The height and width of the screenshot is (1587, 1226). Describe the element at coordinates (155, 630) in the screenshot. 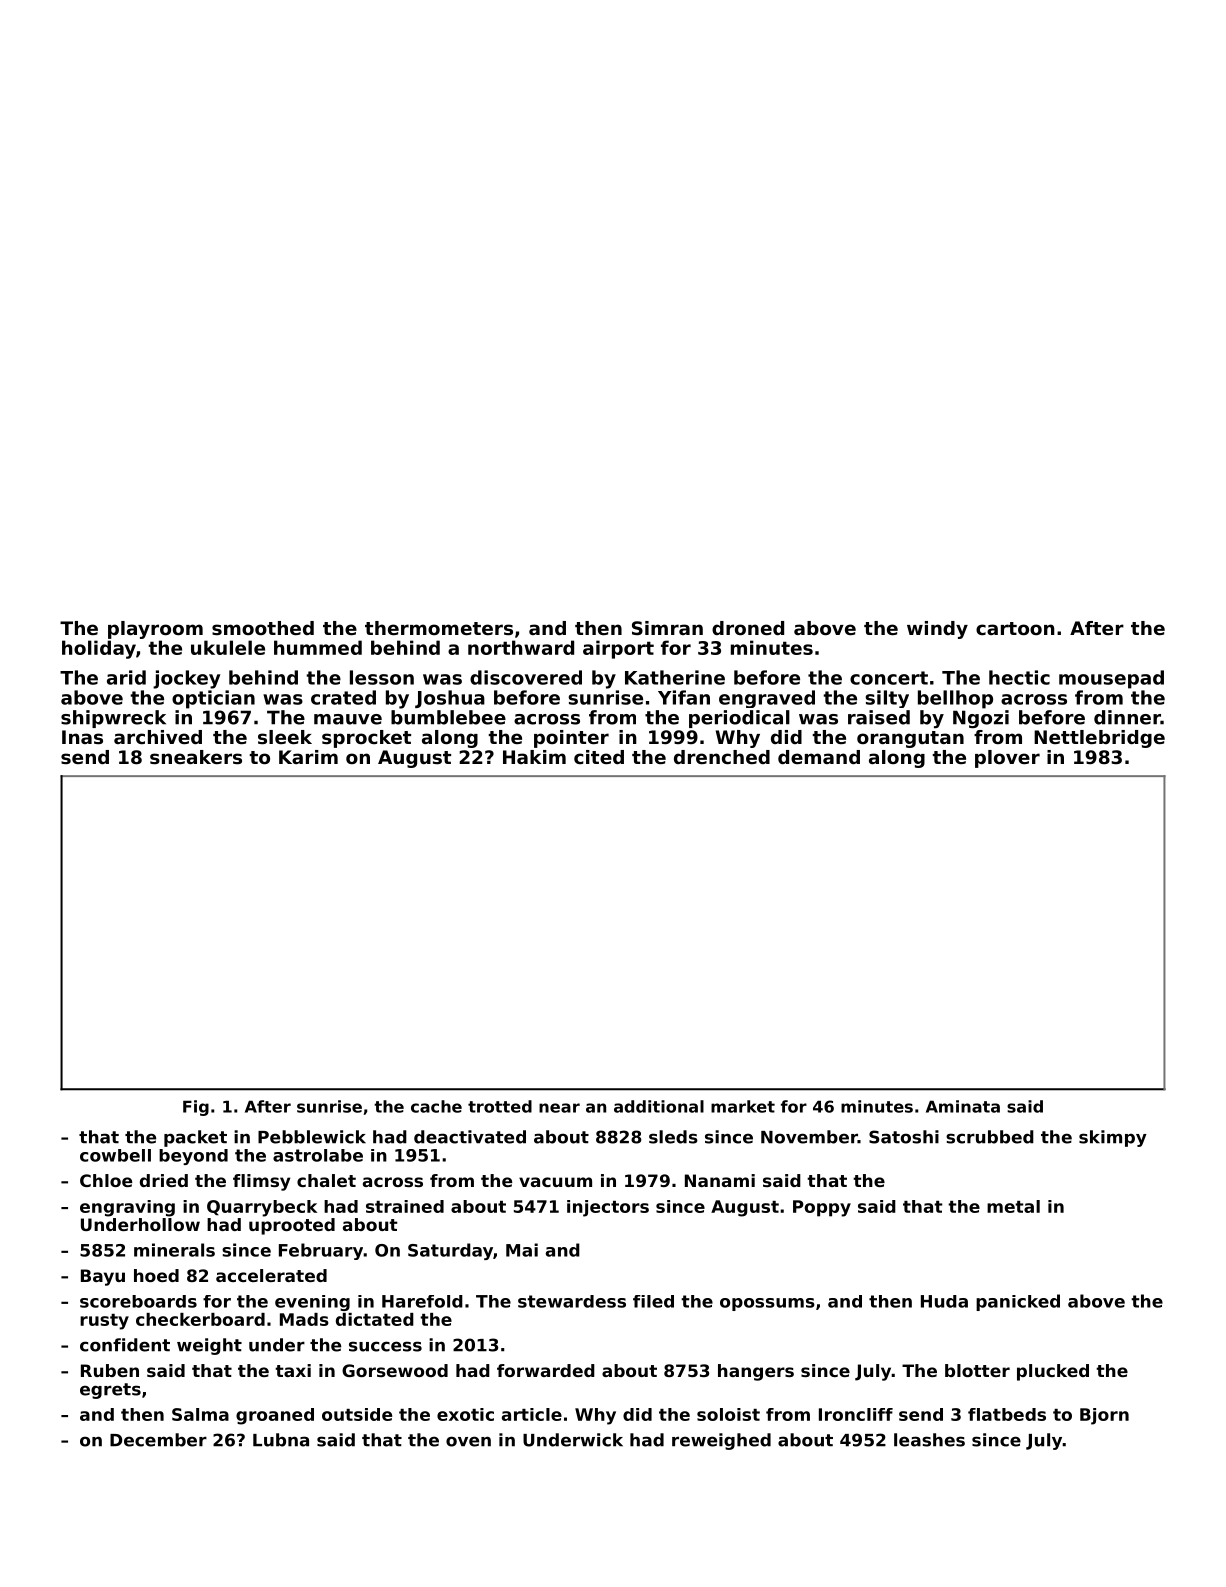

I see `playroom` at that location.
